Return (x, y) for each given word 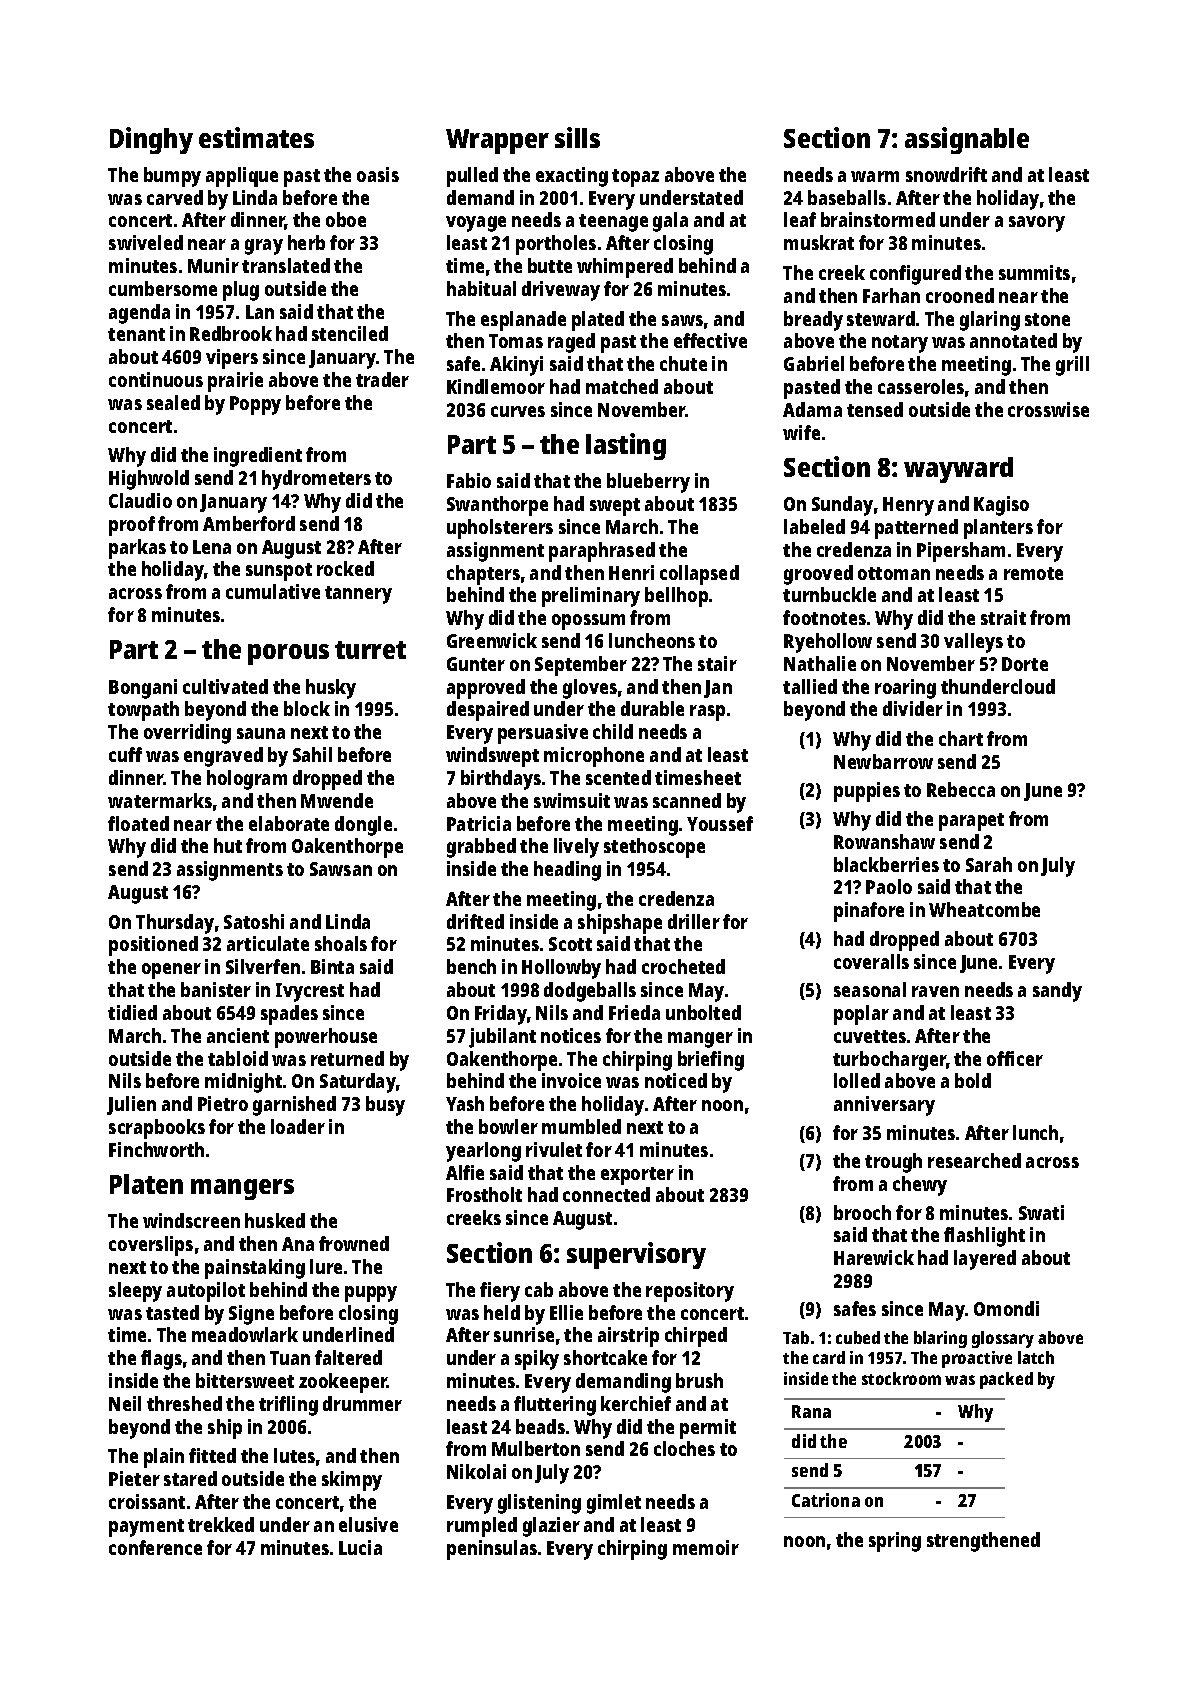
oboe (346, 219)
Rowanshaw (884, 841)
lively (576, 848)
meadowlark (245, 1334)
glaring (990, 321)
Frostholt (484, 1194)
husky (331, 689)
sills (577, 137)
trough (893, 1163)
